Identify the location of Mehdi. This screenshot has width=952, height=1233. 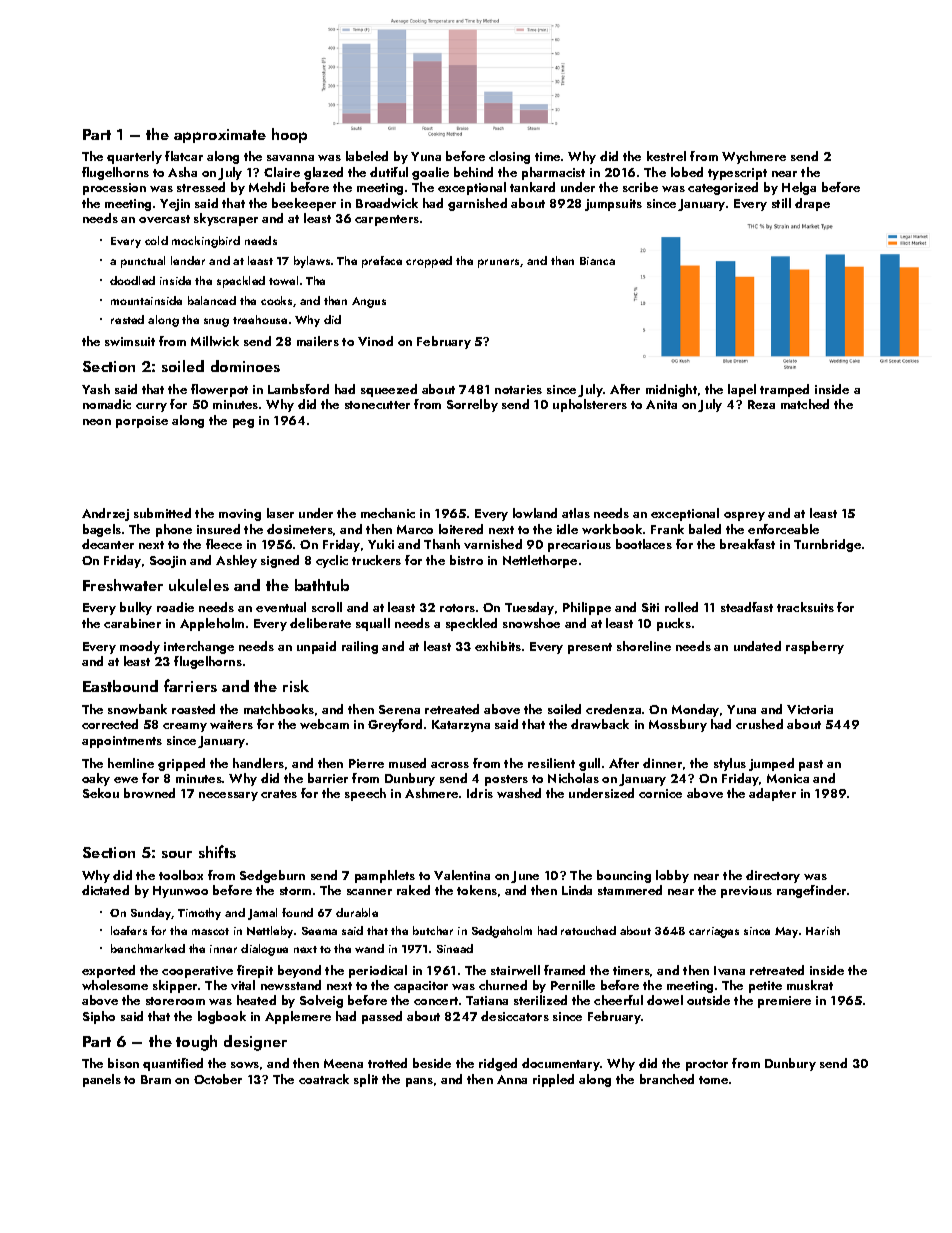
(267, 187).
